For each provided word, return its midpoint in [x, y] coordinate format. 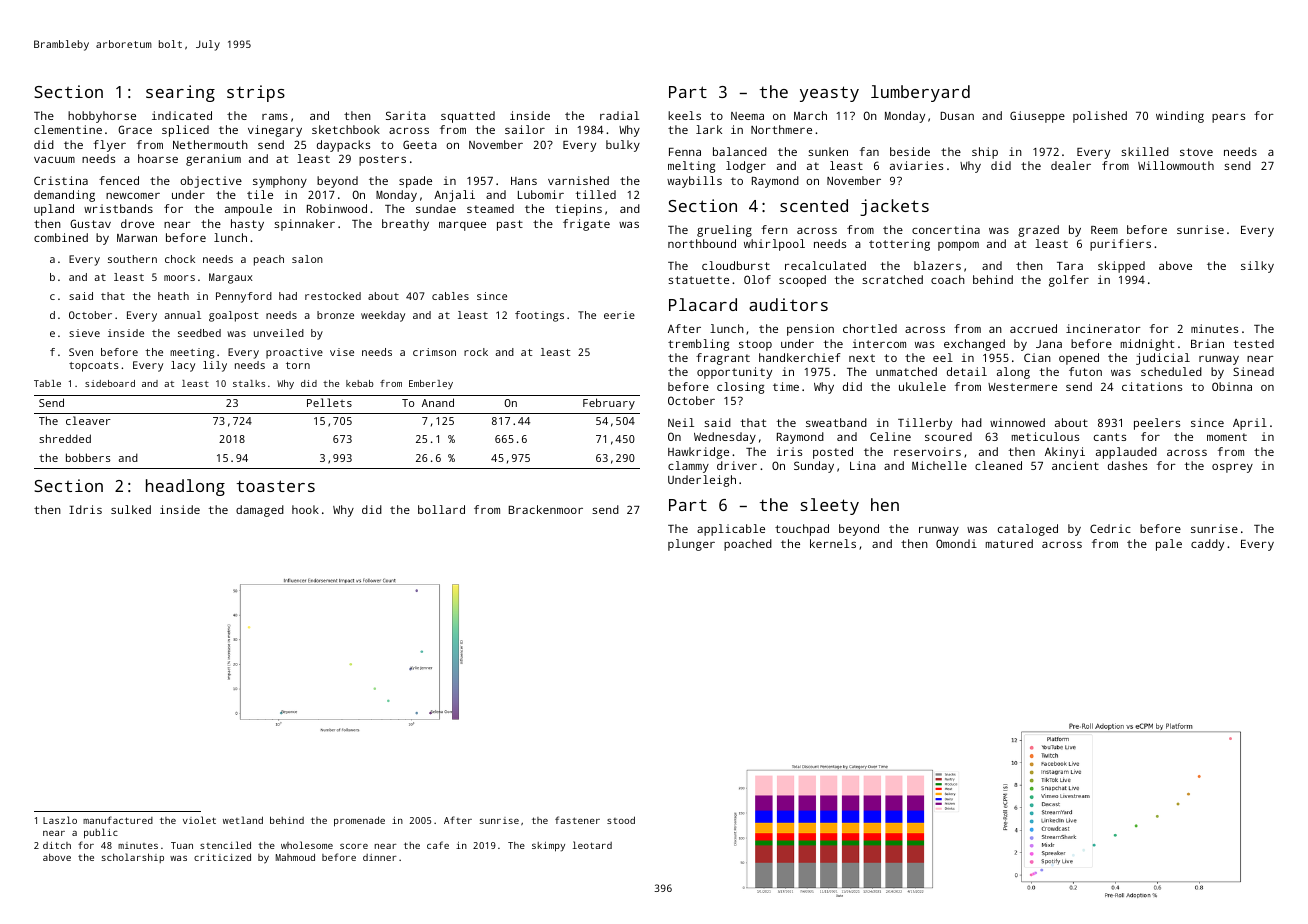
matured [1009, 543]
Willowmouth [1176, 165]
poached [748, 545]
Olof [757, 279]
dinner [380, 857]
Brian [1207, 343]
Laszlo [60, 820]
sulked [131, 509]
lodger [746, 167]
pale [1169, 545]
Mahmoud [295, 857]
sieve [84, 333]
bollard [441, 509]
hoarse [158, 158]
